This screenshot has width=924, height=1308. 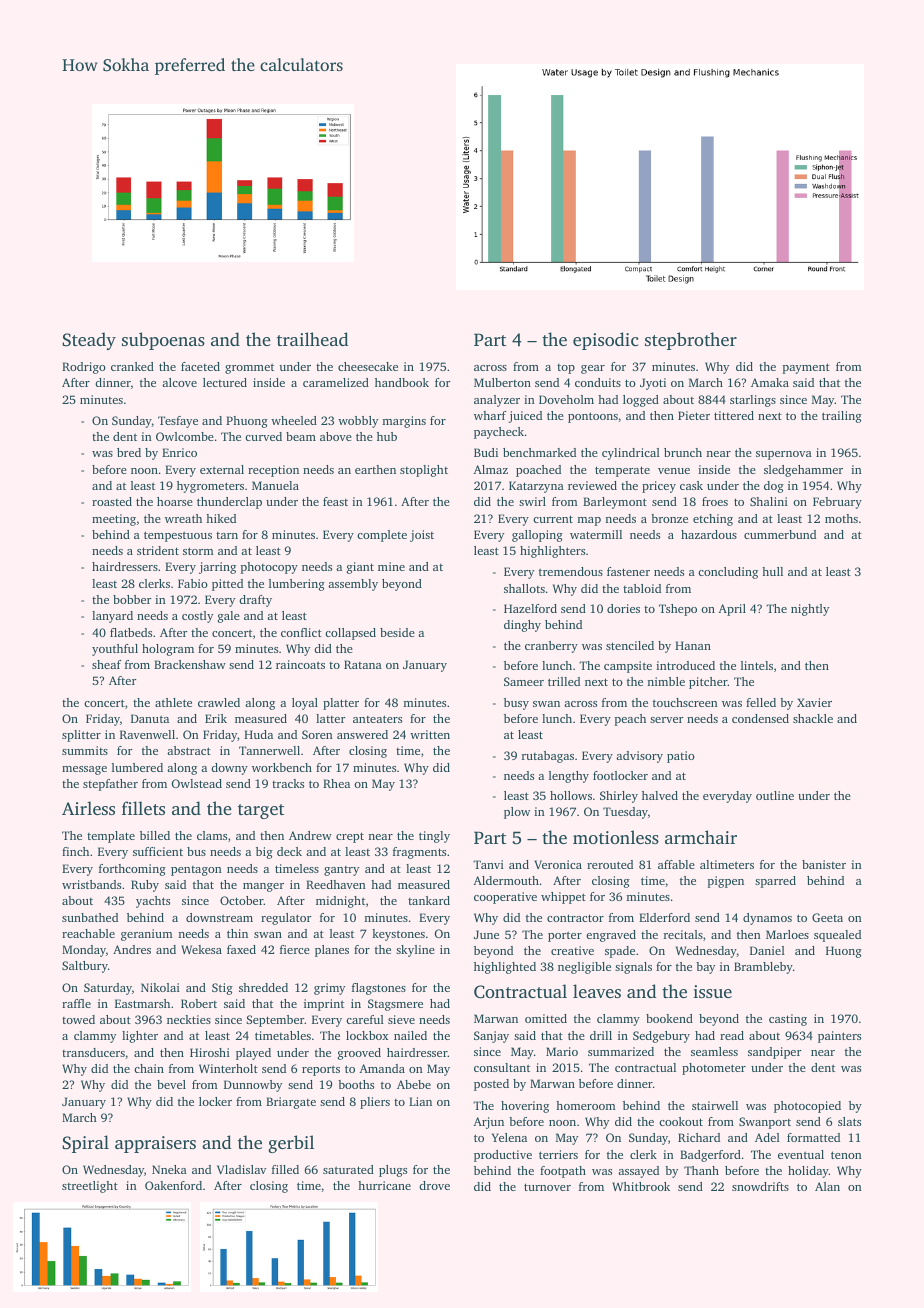 What do you see at coordinates (93, 1052) in the screenshot?
I see `transducers` at bounding box center [93, 1052].
